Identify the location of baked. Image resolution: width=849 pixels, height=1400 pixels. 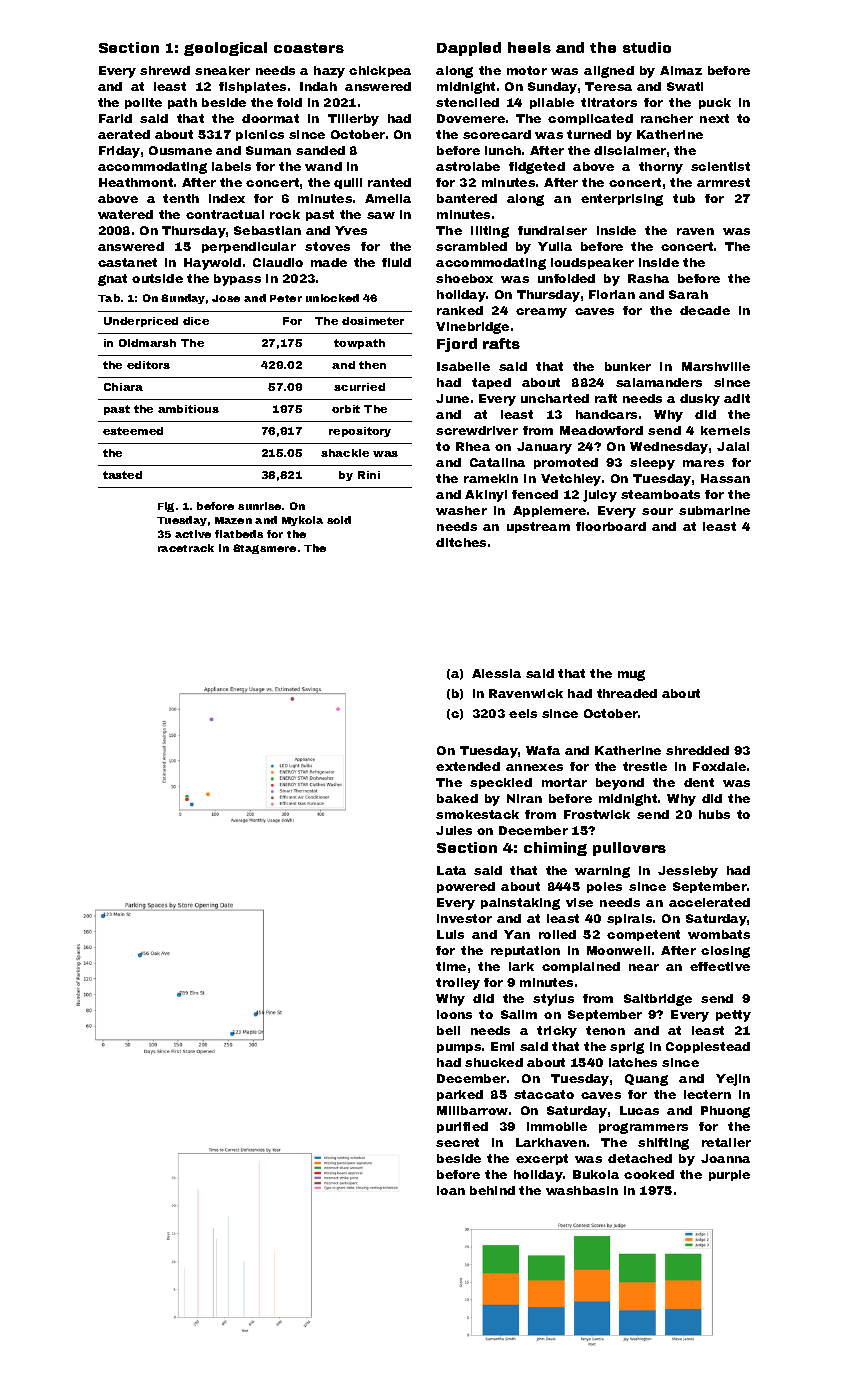
(457, 798).
